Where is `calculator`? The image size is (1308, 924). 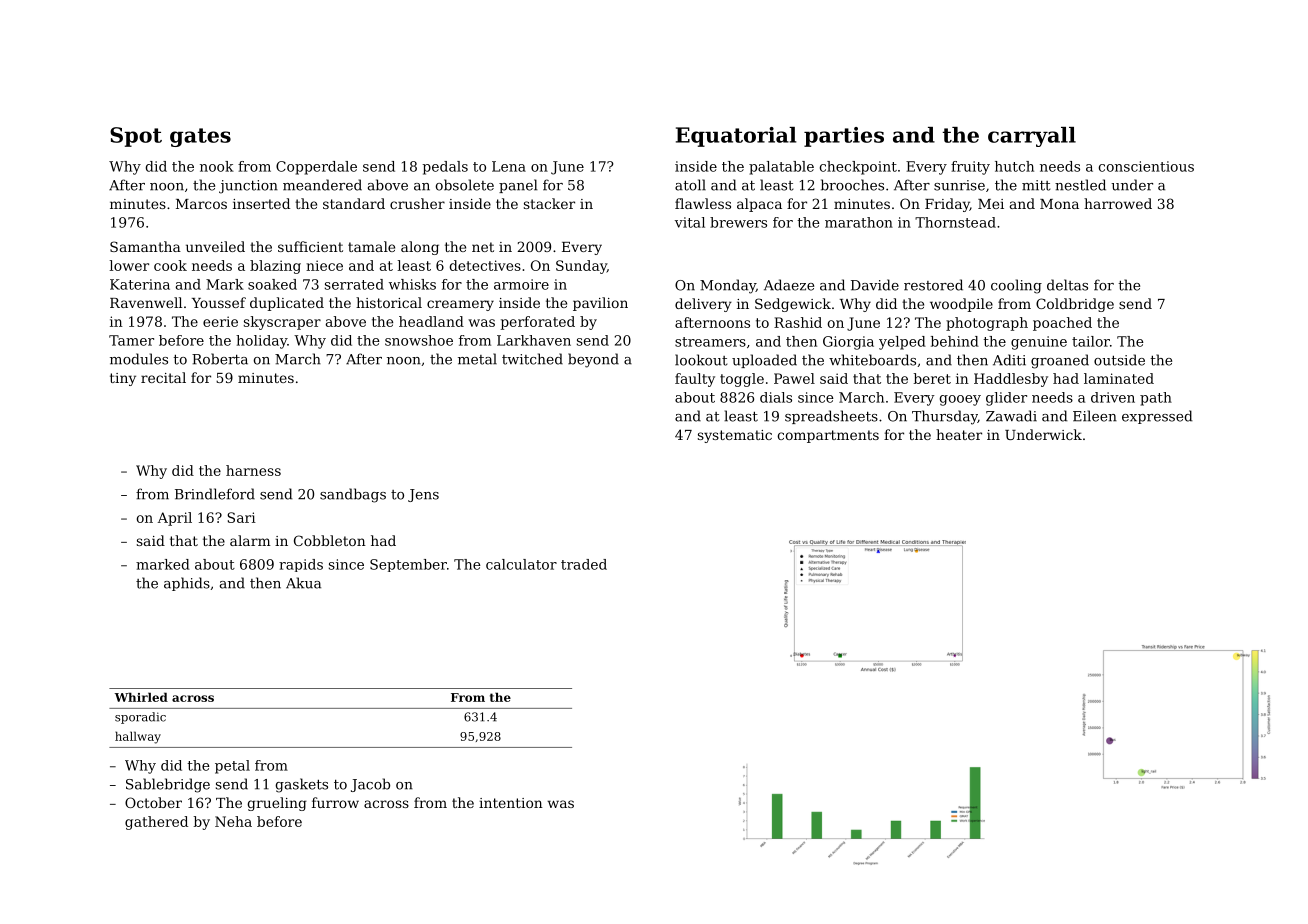
calculator is located at coordinates (521, 564).
